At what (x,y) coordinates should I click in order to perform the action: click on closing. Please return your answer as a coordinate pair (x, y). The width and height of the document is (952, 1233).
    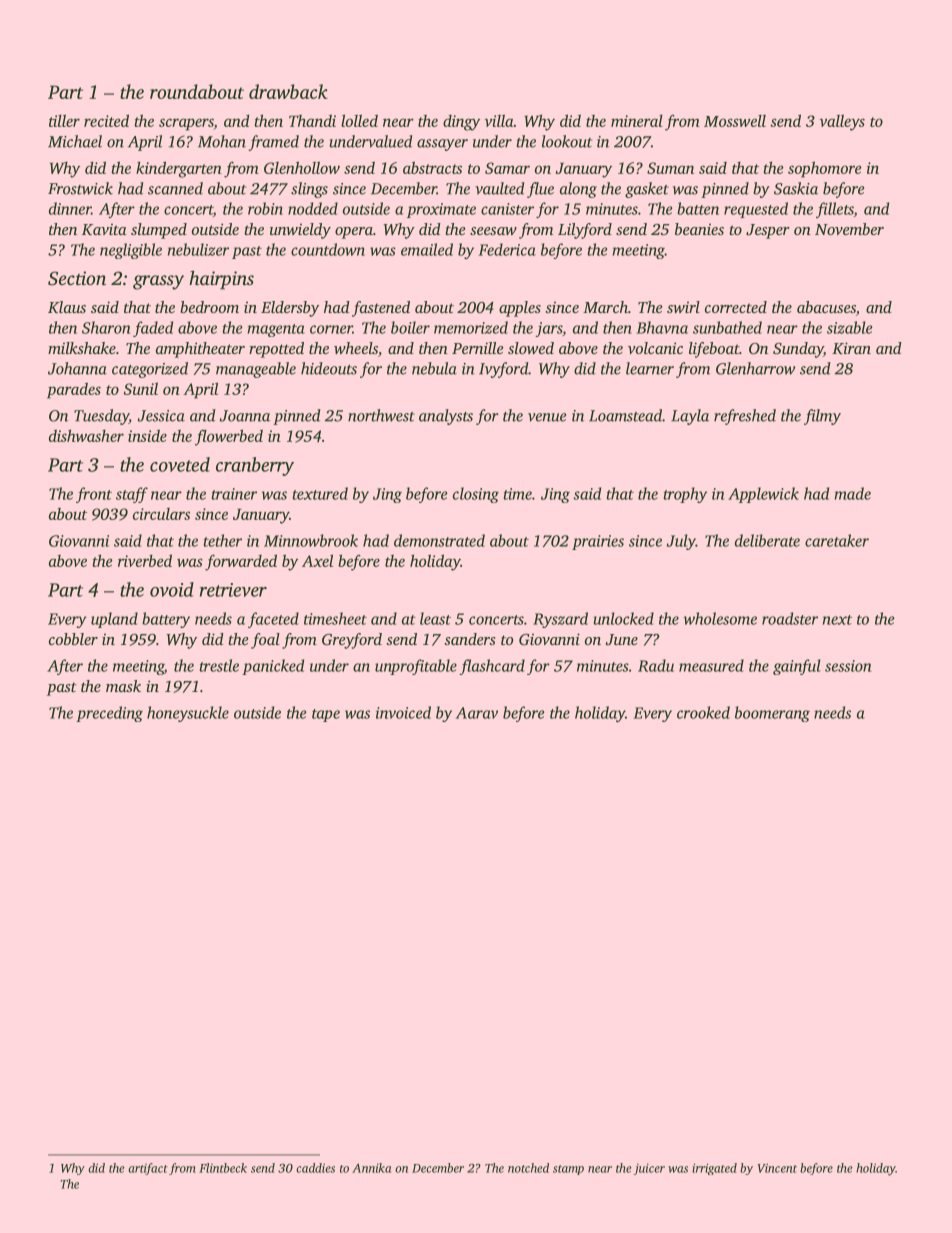
    Looking at the image, I should click on (476, 495).
